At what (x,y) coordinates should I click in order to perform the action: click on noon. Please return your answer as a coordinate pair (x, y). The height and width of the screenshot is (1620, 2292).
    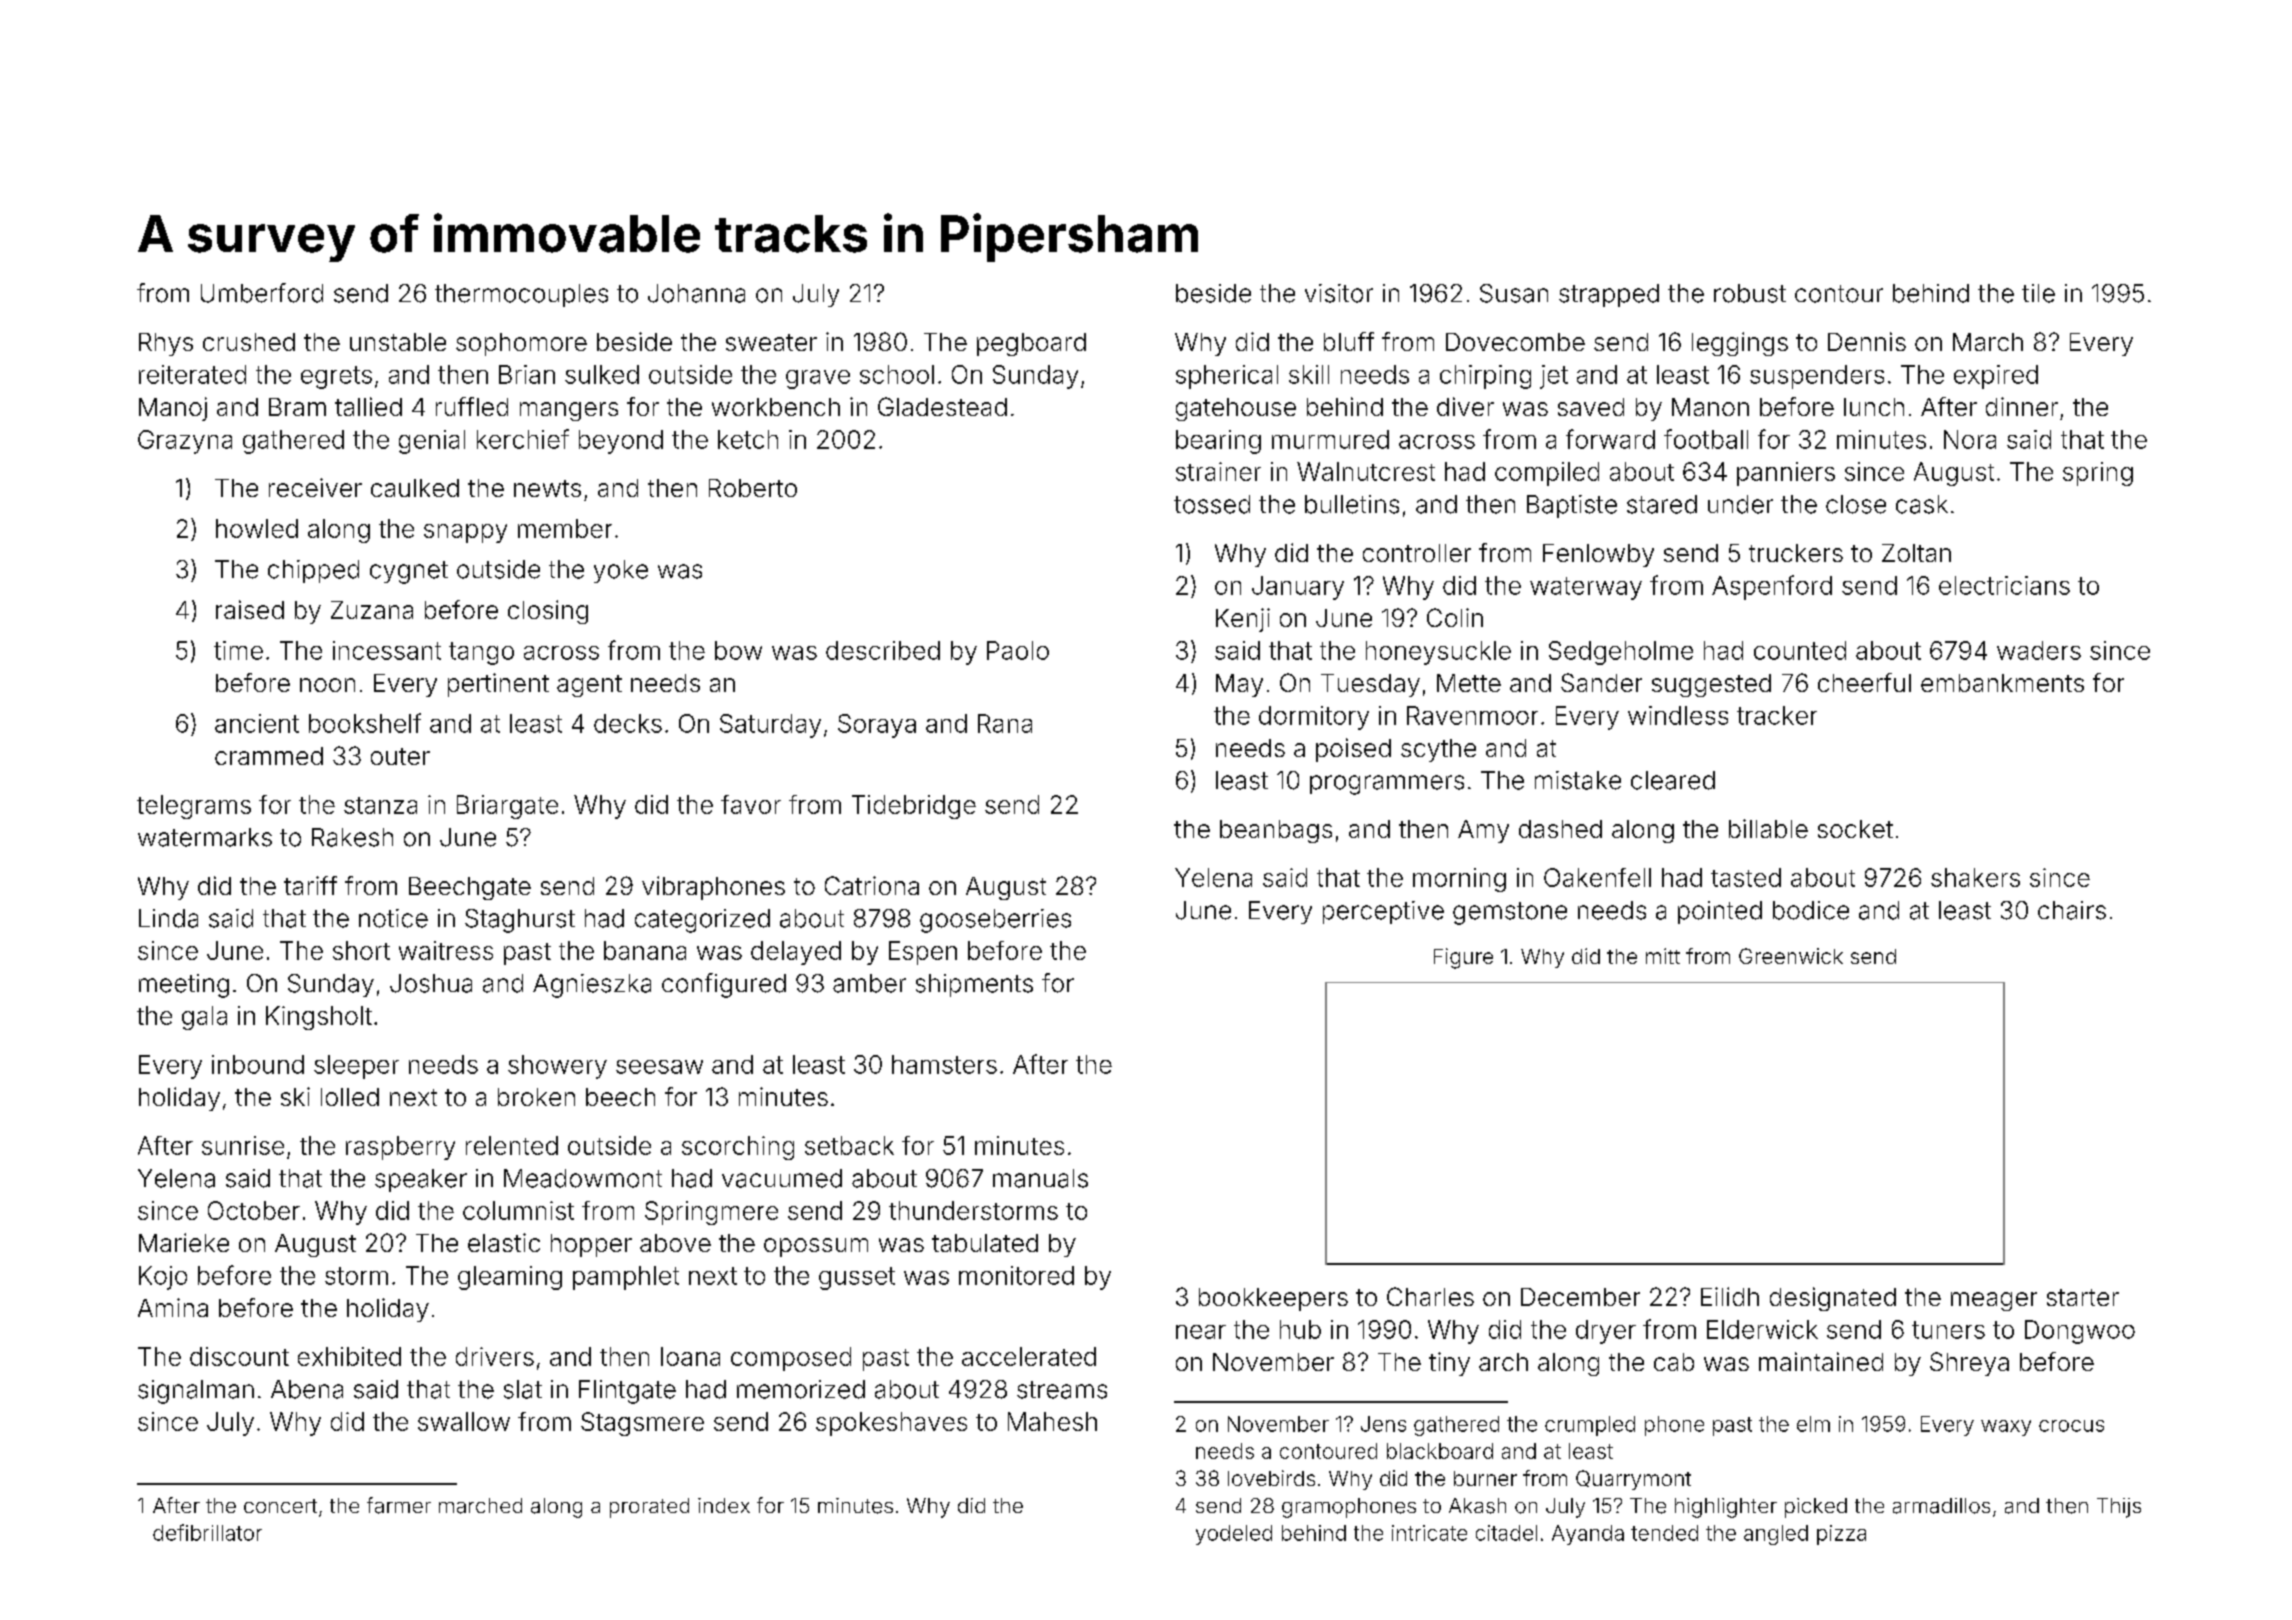
    Looking at the image, I should click on (327, 685).
